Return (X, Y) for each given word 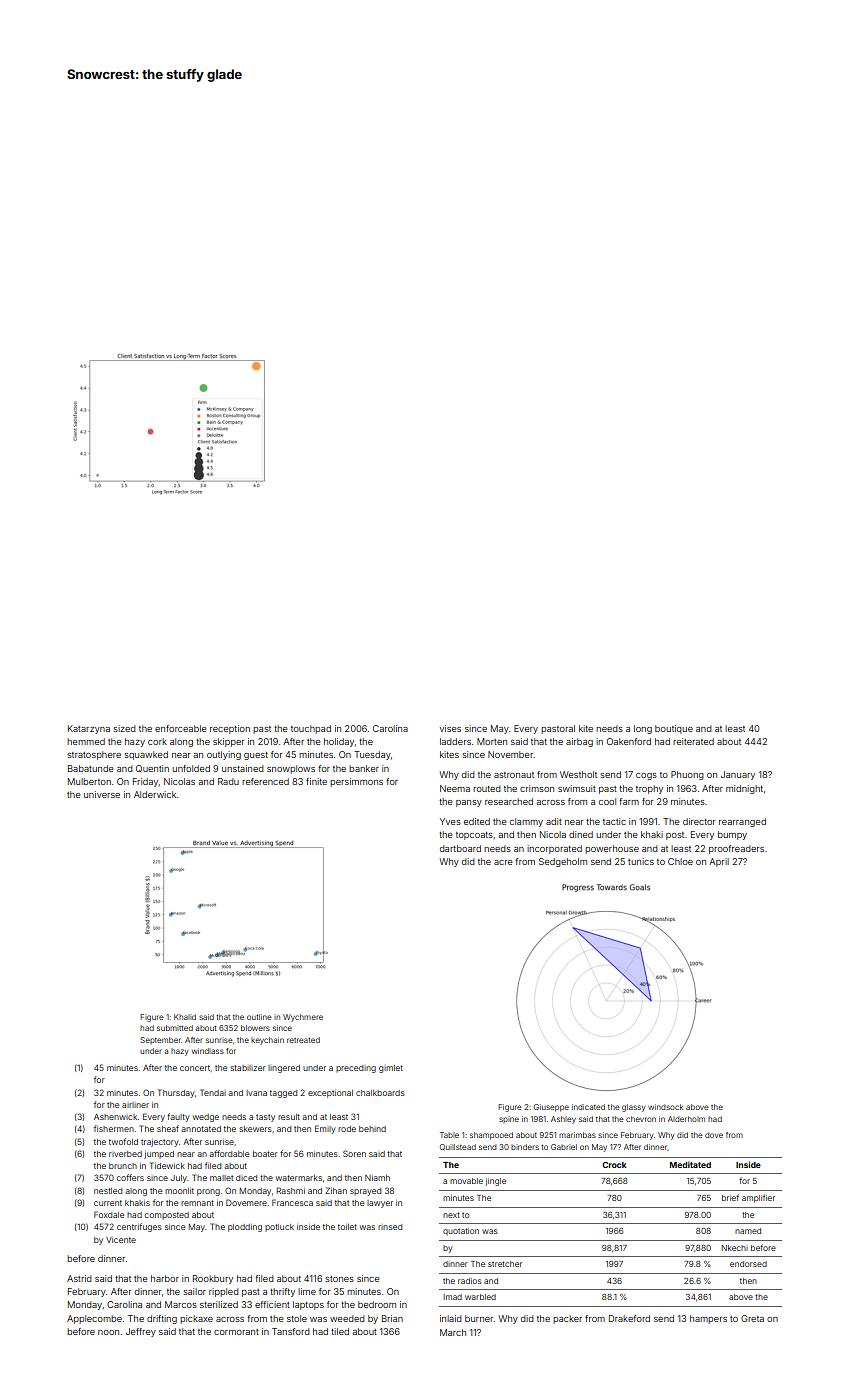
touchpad (311, 729)
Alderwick (155, 794)
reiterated (693, 741)
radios (469, 1281)
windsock (665, 1107)
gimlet (391, 1069)
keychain (267, 1041)
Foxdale (109, 1214)
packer (567, 1319)
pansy (469, 803)
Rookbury (213, 1279)
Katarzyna (89, 729)
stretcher (505, 1264)
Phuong (687, 775)
